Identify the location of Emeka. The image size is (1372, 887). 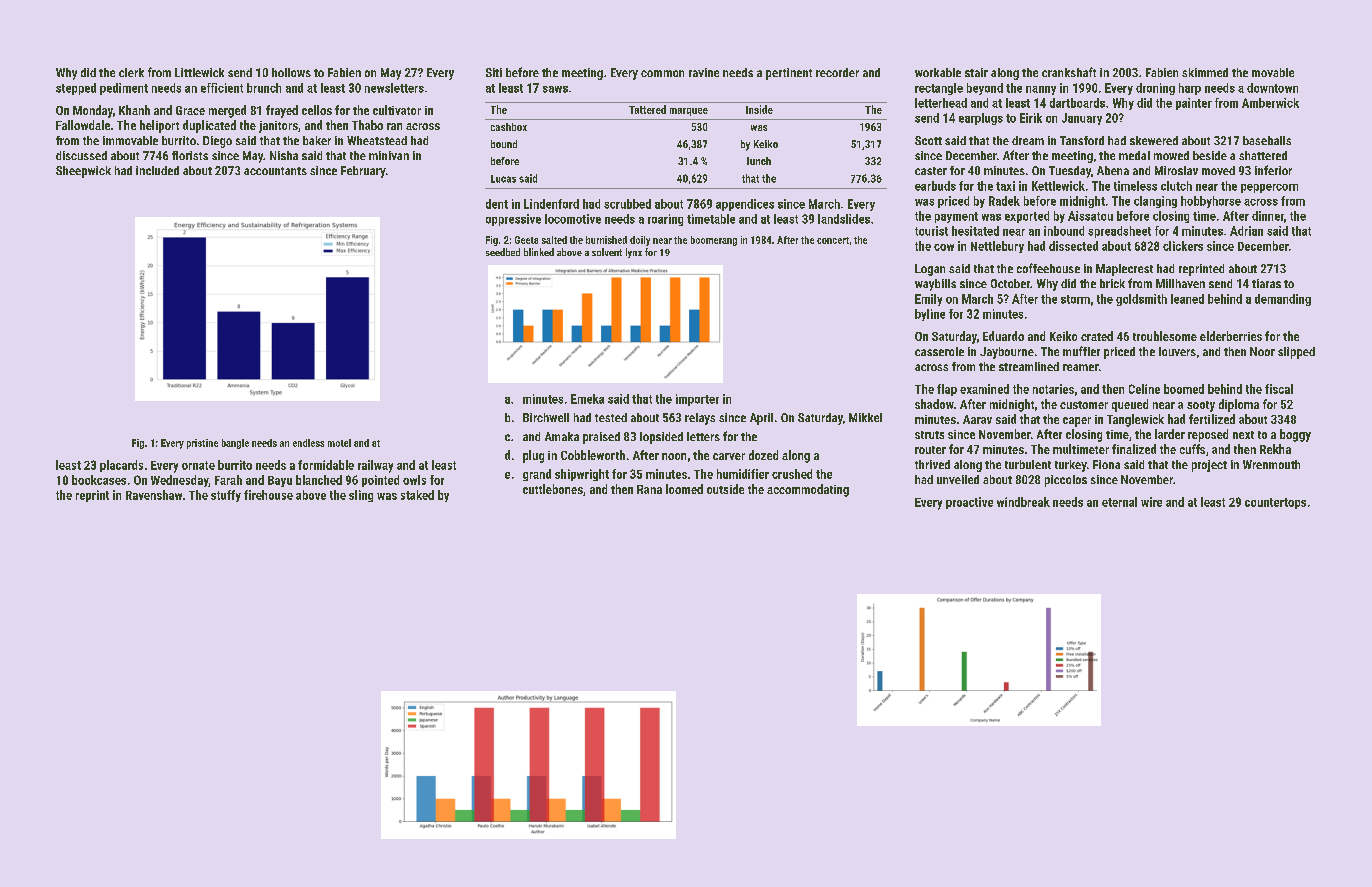
(587, 399).
